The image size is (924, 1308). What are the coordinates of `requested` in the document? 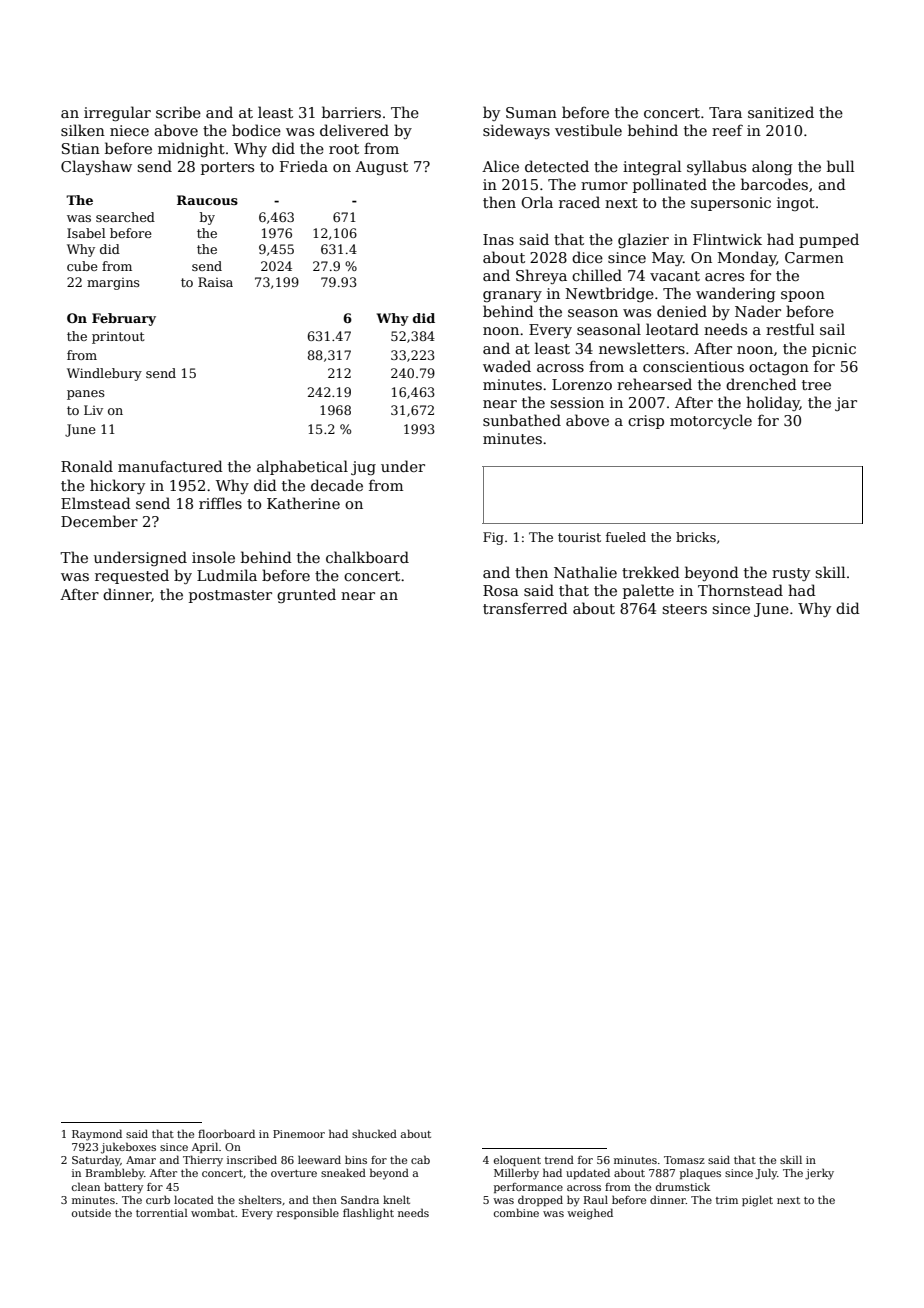 It's located at (132, 576).
